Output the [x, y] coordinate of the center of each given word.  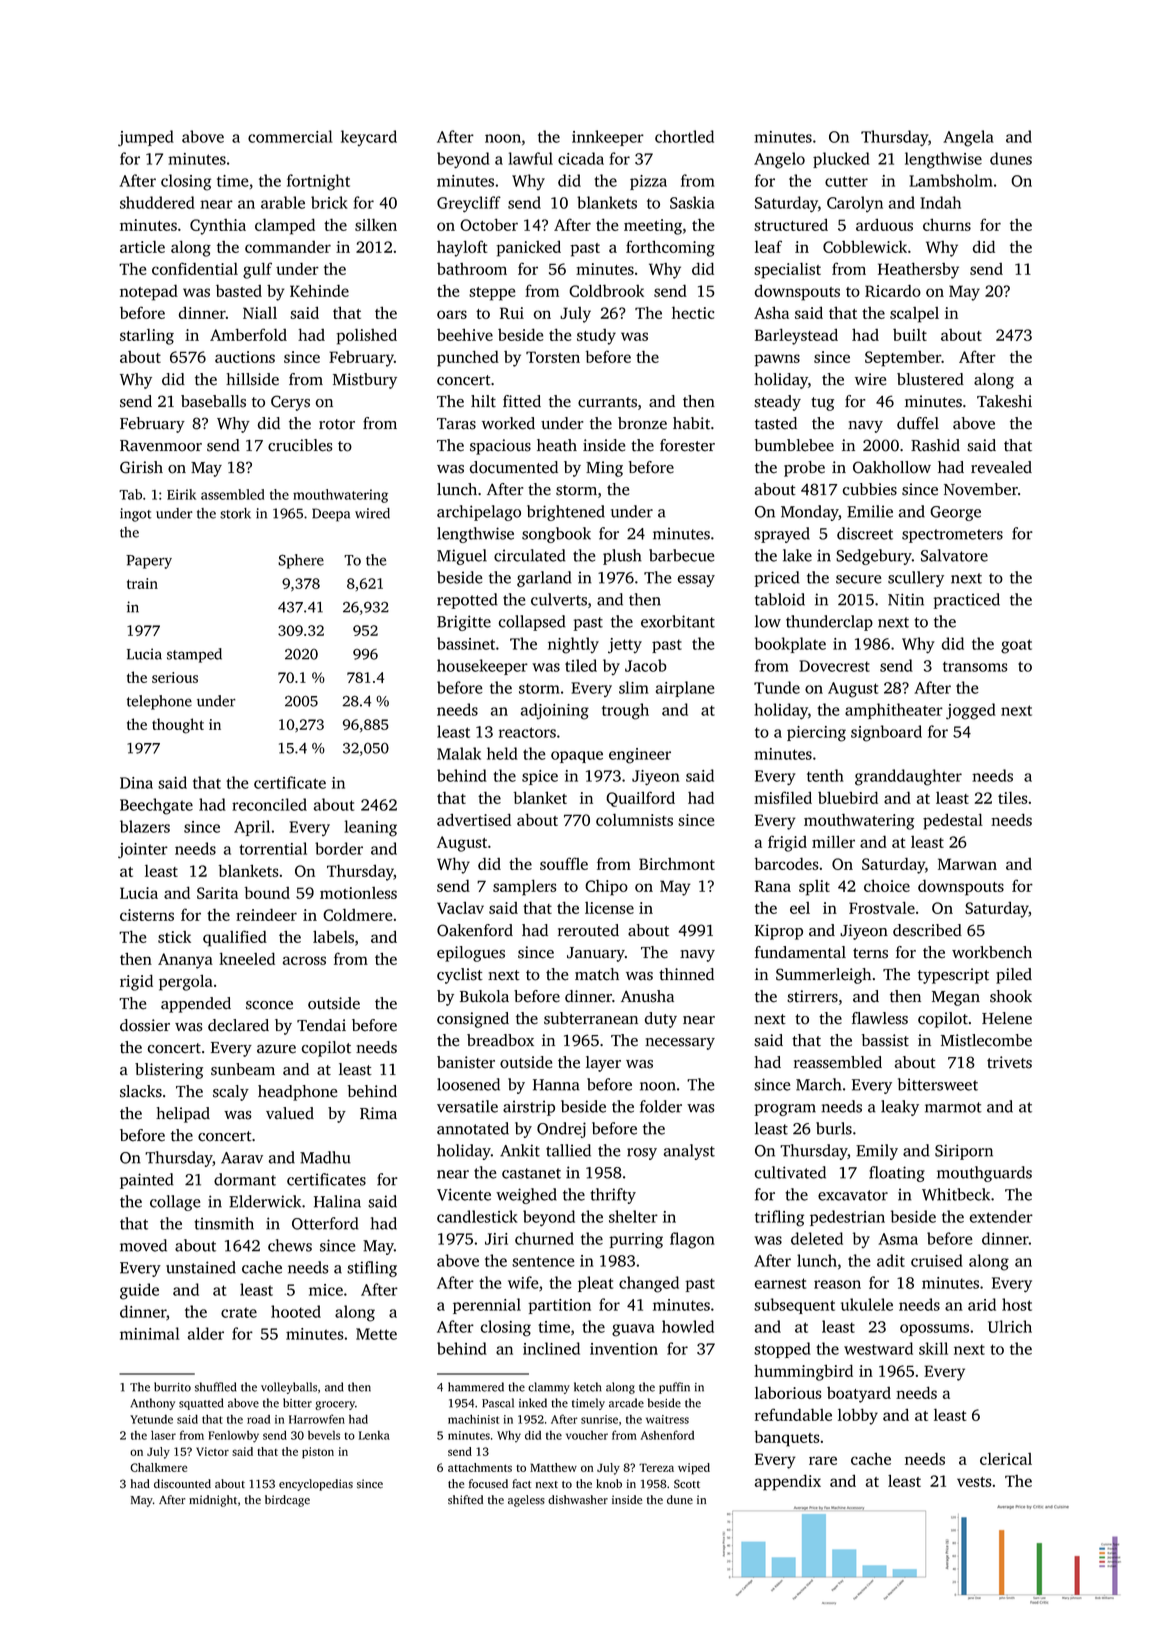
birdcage [287, 1501]
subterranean [591, 1018]
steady [777, 403]
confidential [195, 268]
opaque [577, 757]
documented [514, 467]
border [339, 848]
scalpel [914, 315]
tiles [1013, 797]
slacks [141, 1091]
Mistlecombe [986, 1040]
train [142, 583]
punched [468, 358]
